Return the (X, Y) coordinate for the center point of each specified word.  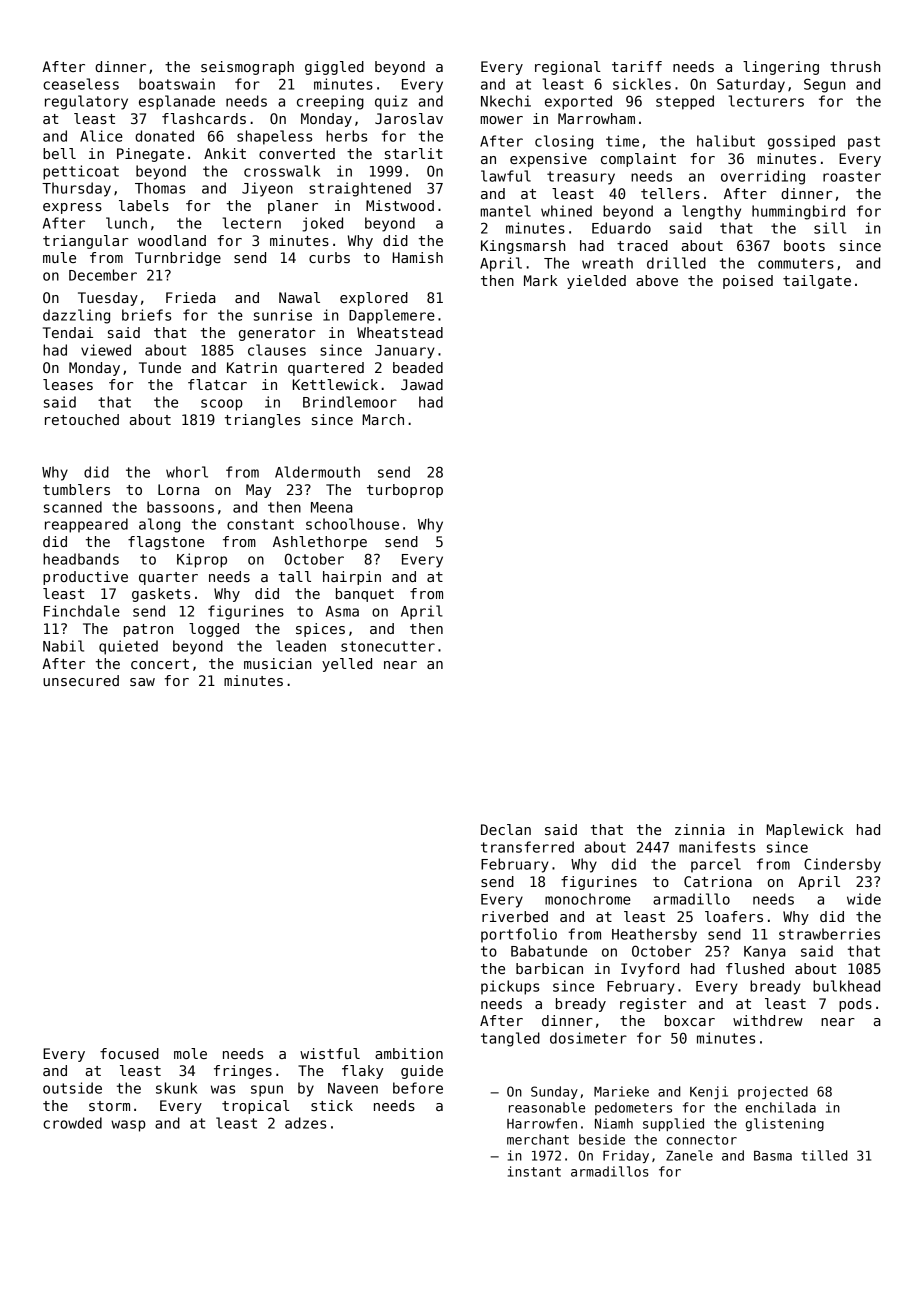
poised (748, 282)
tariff (637, 66)
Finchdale (82, 611)
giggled (334, 68)
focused (129, 1053)
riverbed (515, 916)
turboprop (405, 491)
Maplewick (805, 831)
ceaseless (81, 84)
